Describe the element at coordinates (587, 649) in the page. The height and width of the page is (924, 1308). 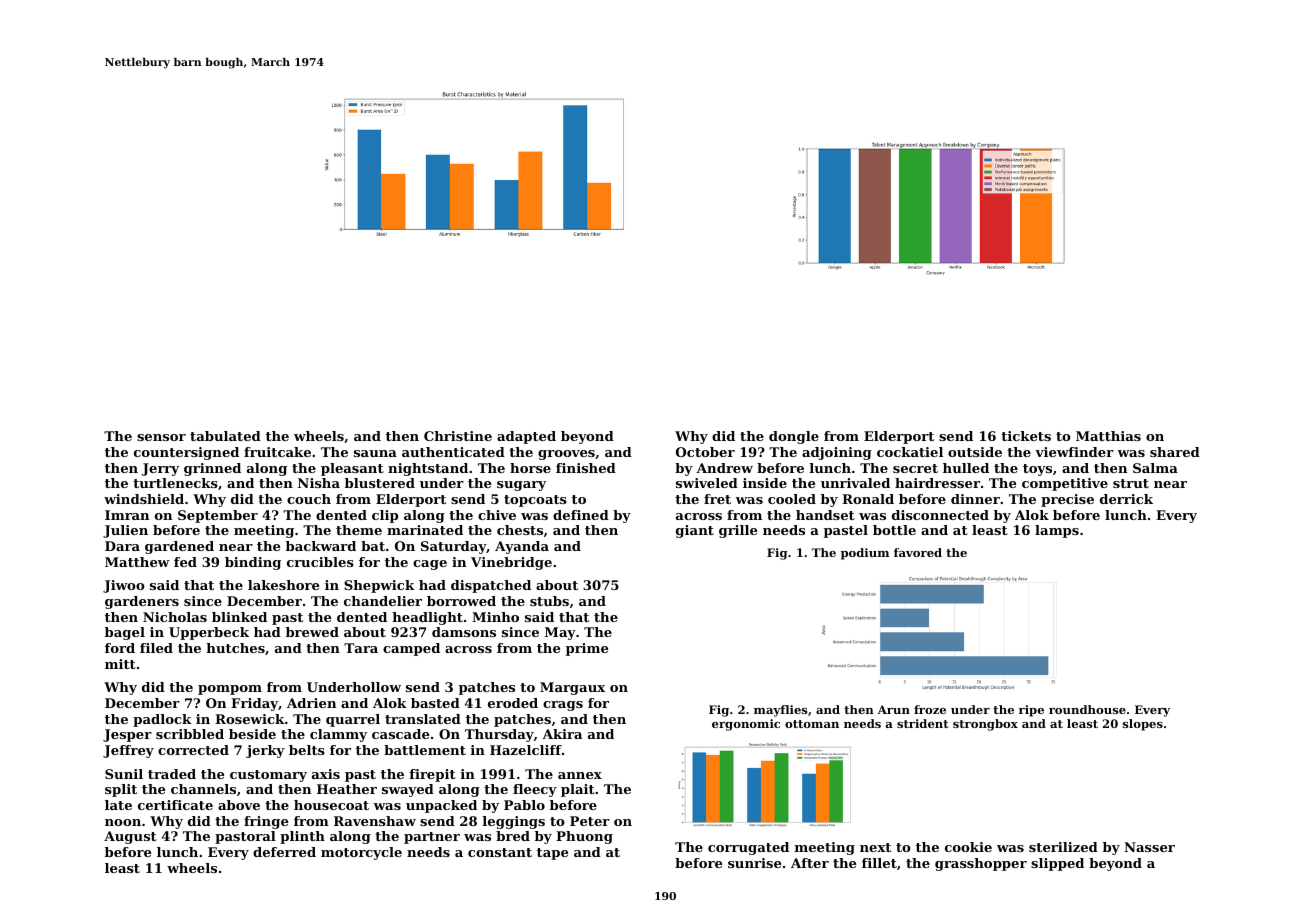
I see `prime` at that location.
